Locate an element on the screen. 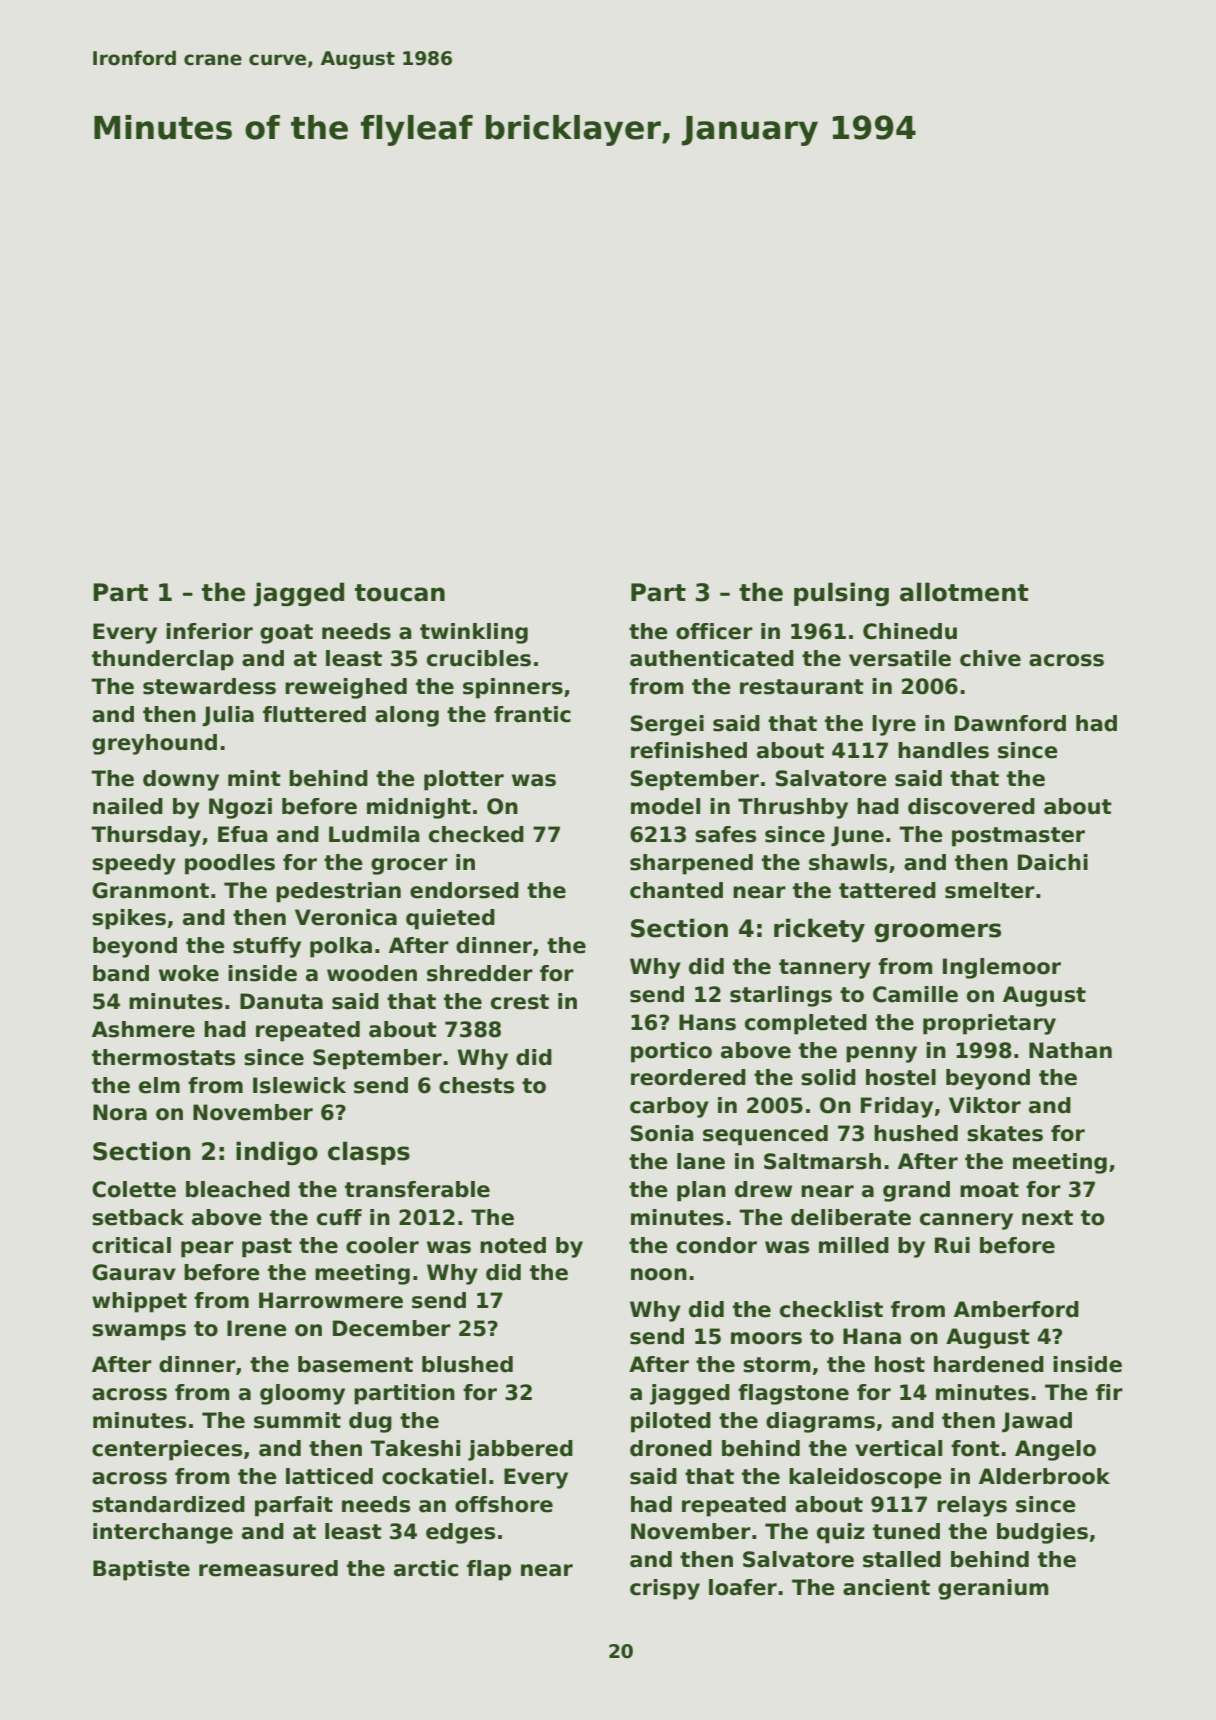 Image resolution: width=1216 pixels, height=1720 pixels. Nathan is located at coordinates (1070, 1050).
